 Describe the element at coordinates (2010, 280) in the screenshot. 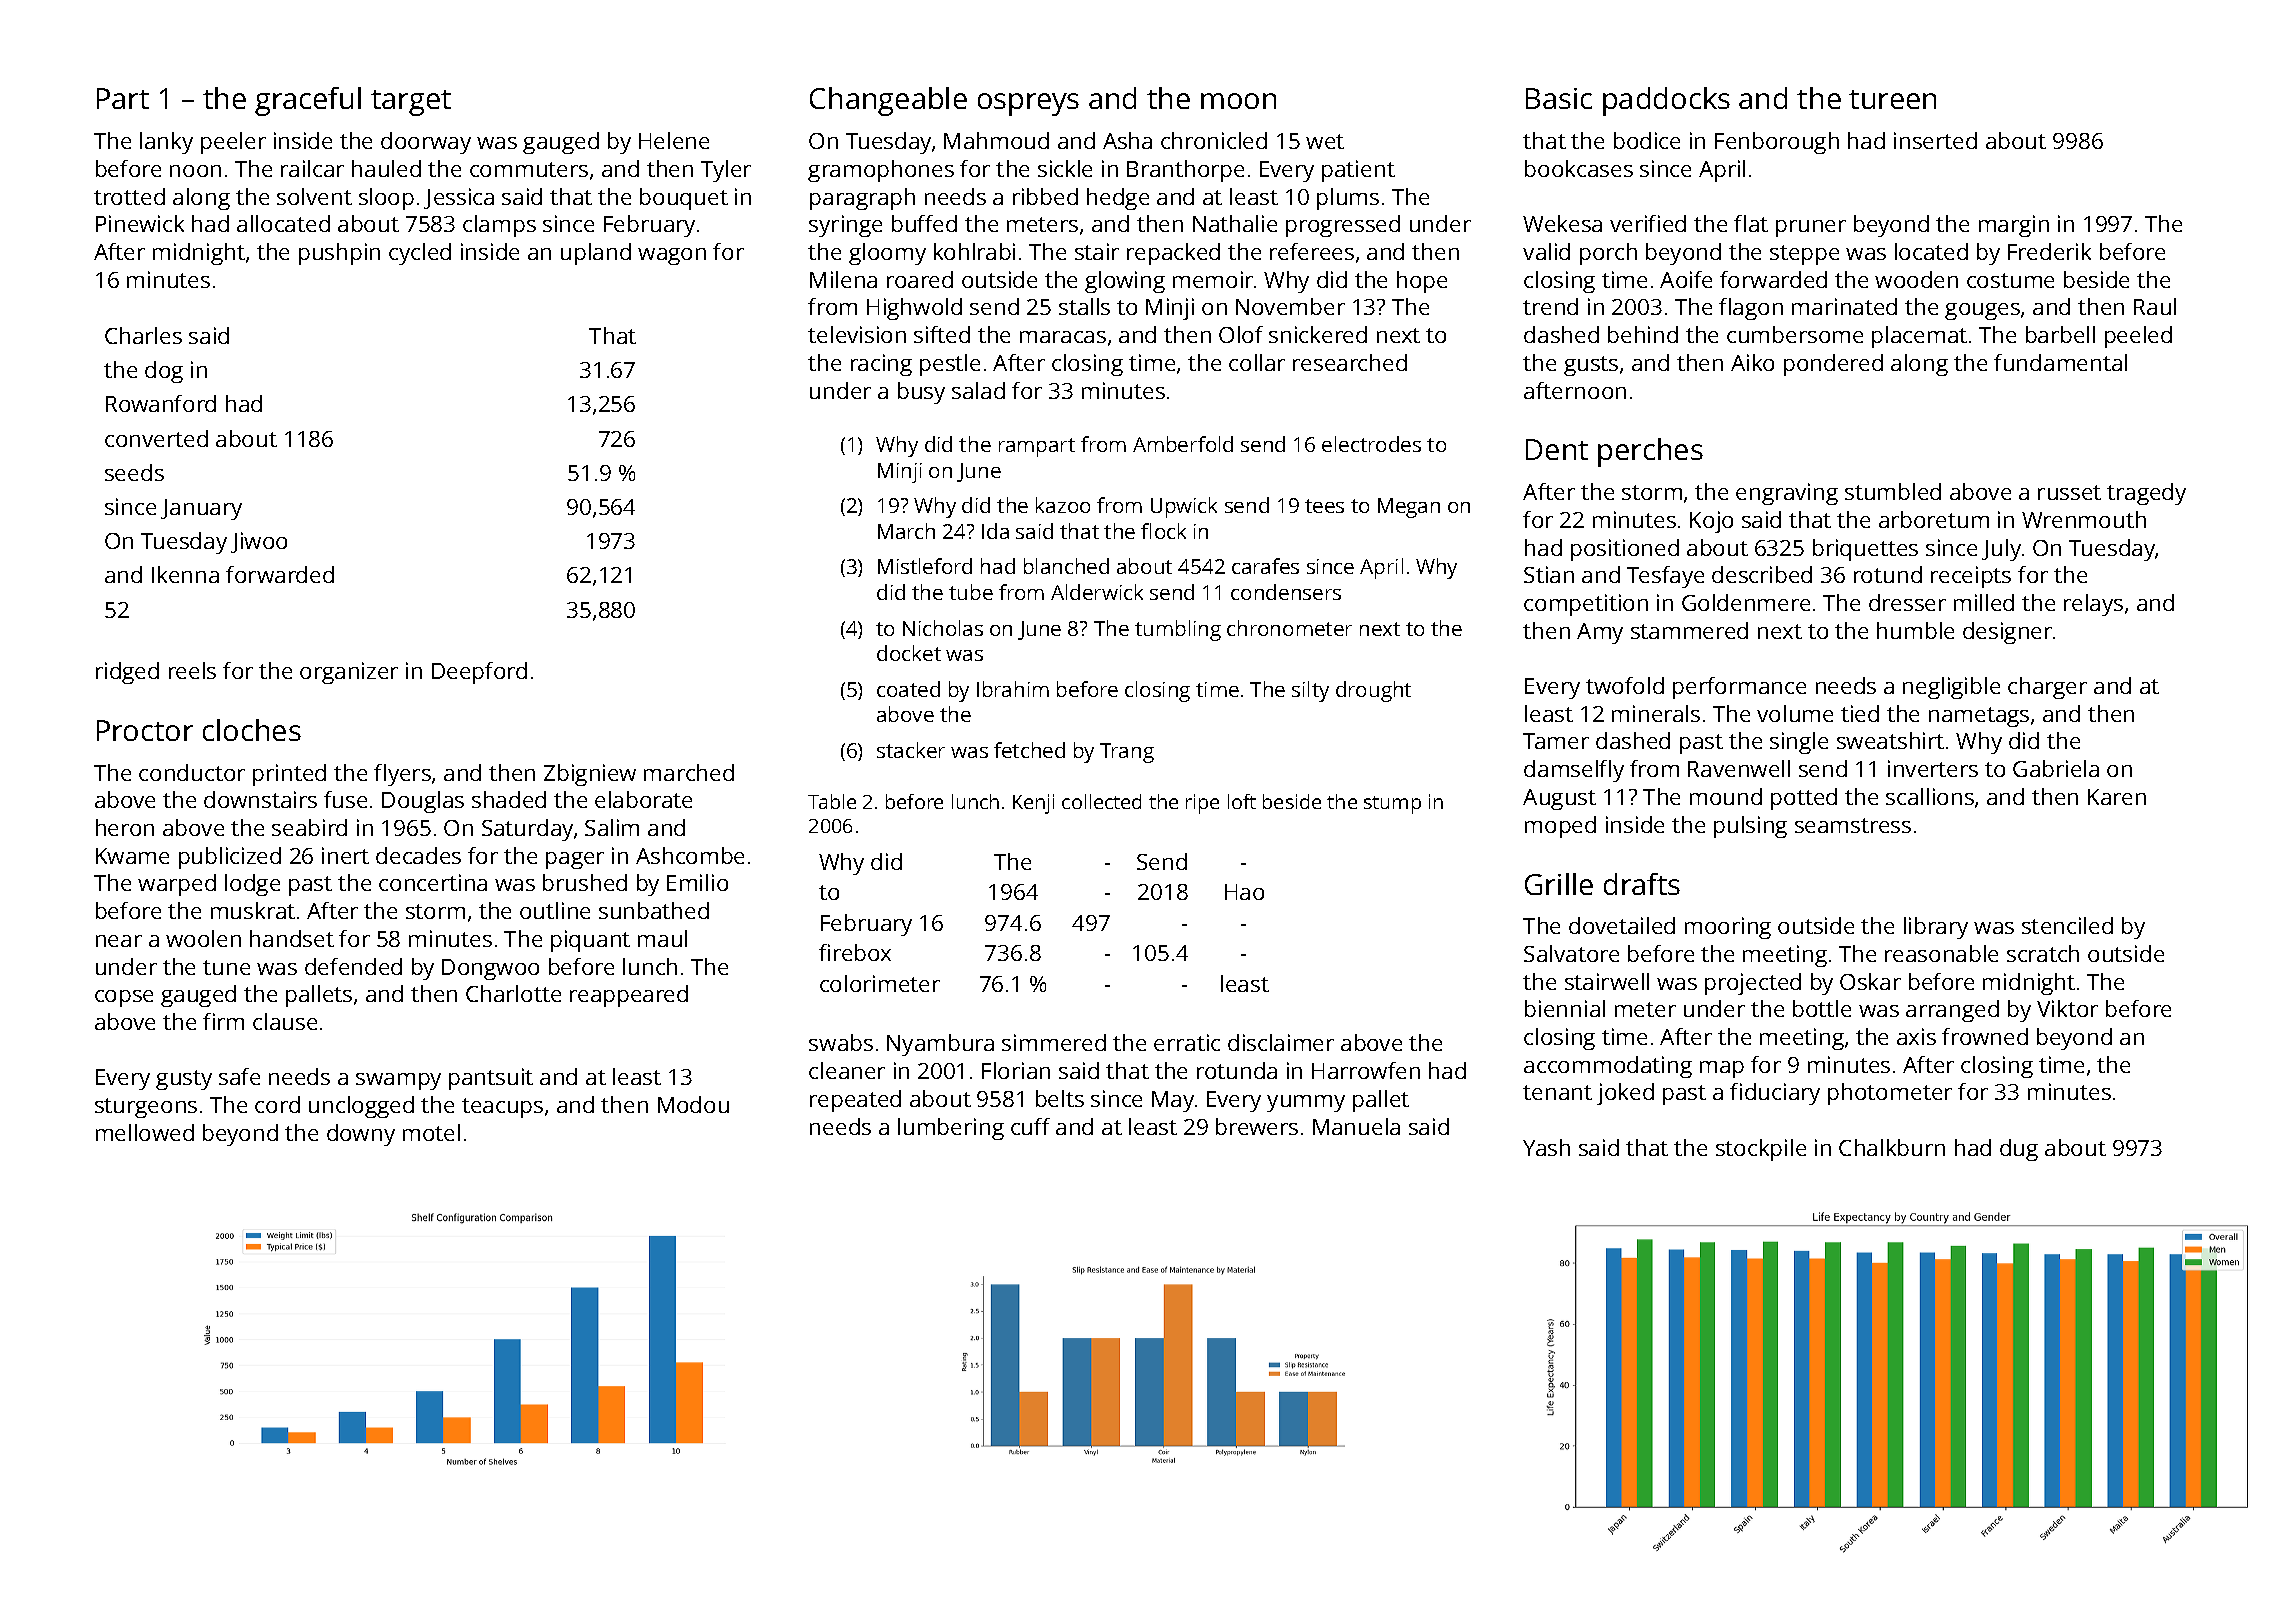

I see `costume` at that location.
